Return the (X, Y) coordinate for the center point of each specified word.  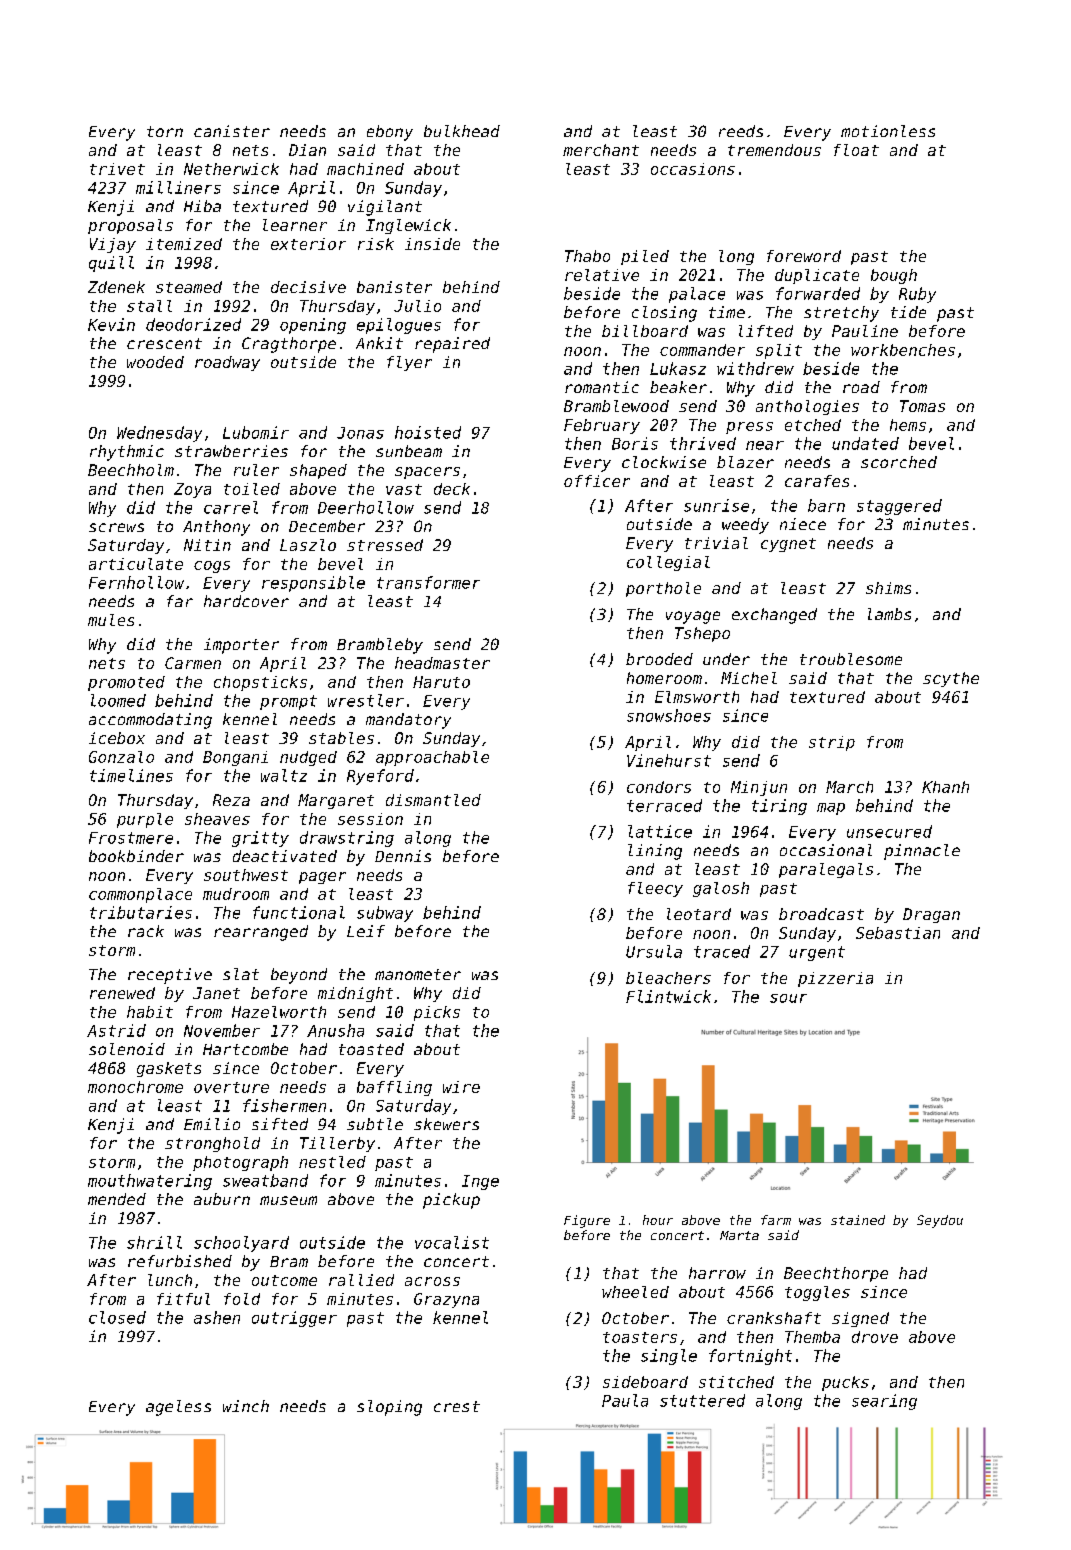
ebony (390, 133)
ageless (178, 1408)
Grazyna (446, 1300)
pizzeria (835, 979)
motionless (888, 131)
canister (232, 131)
